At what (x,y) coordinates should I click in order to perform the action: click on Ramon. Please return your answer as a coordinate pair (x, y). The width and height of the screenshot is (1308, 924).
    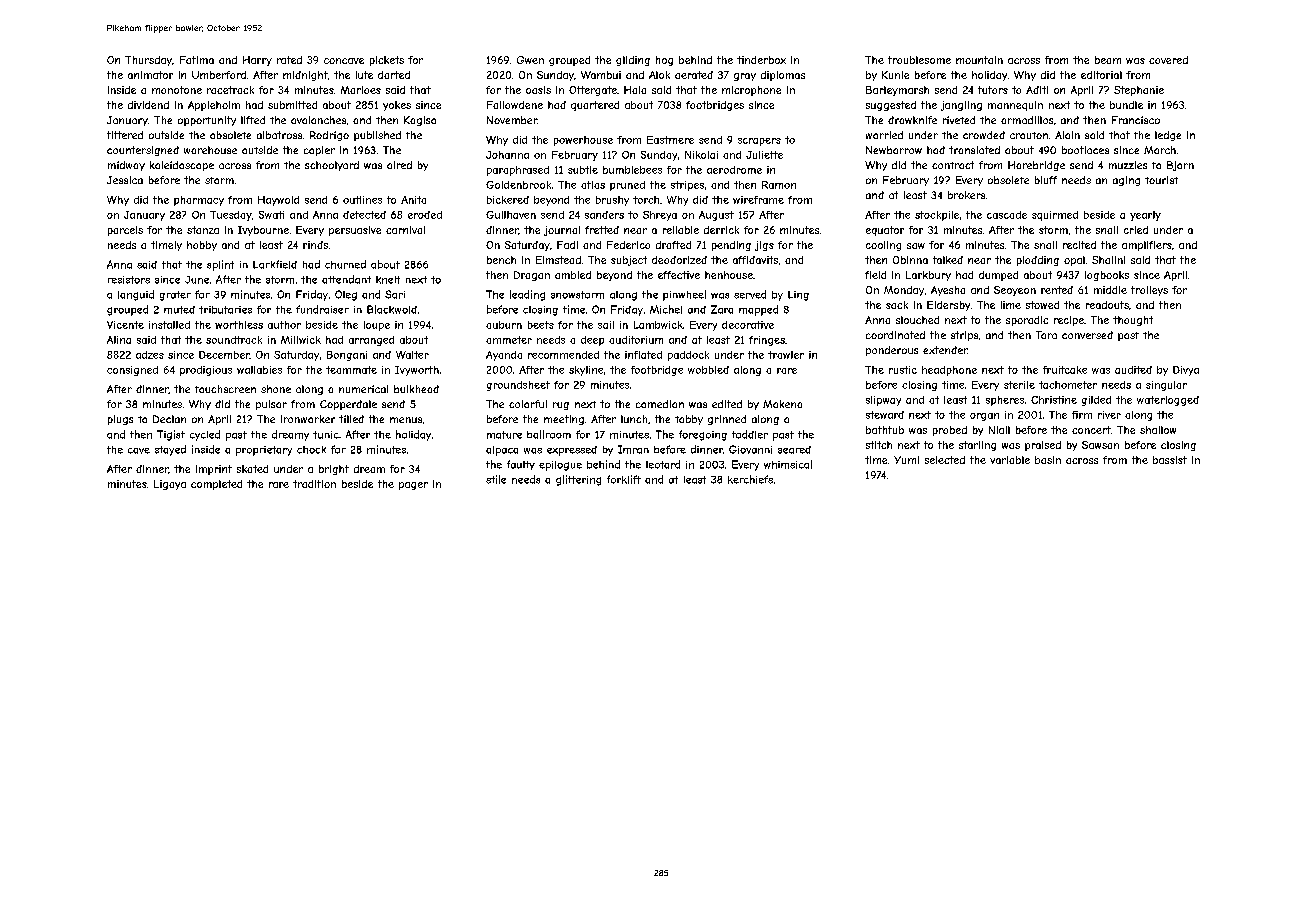
    Looking at the image, I should click on (779, 185).
